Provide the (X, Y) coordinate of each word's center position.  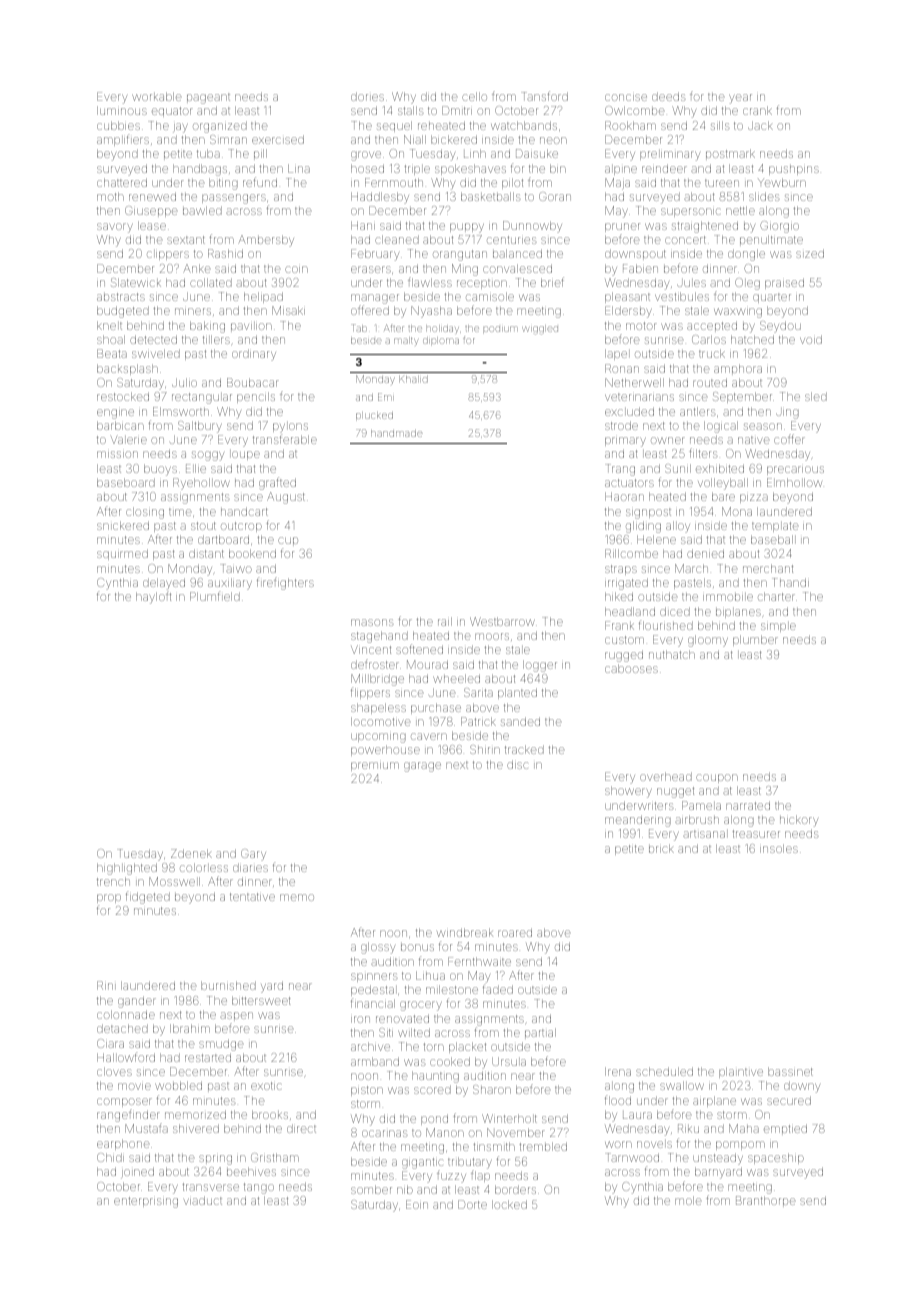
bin (558, 168)
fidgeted (148, 898)
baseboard (126, 482)
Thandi (791, 582)
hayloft (153, 597)
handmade (397, 433)
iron (360, 1019)
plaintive (741, 1072)
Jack (760, 125)
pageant (208, 99)
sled (816, 396)
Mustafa (146, 1128)
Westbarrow (502, 621)
